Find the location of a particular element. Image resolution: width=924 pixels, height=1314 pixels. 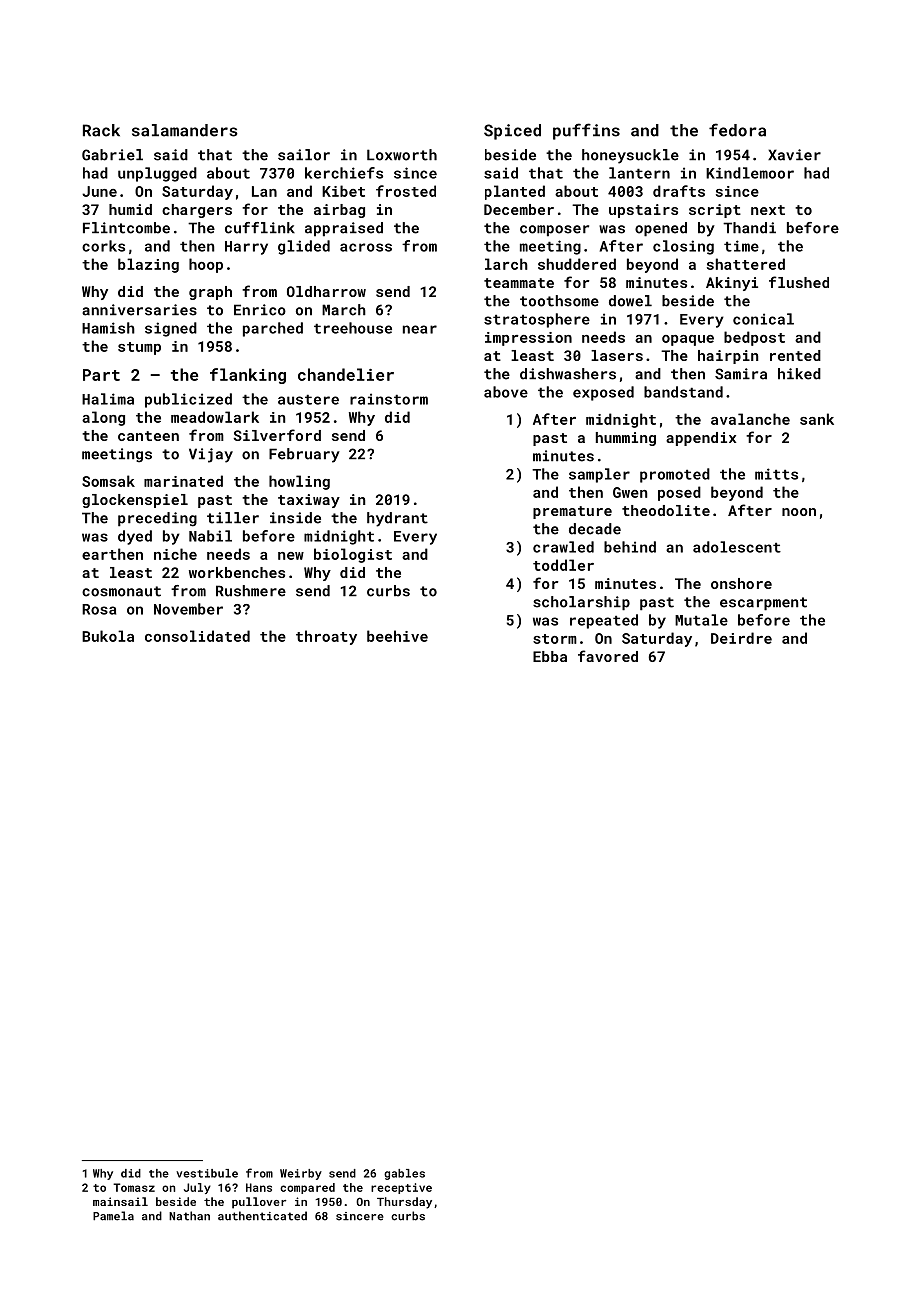

Enrico is located at coordinates (260, 310).
